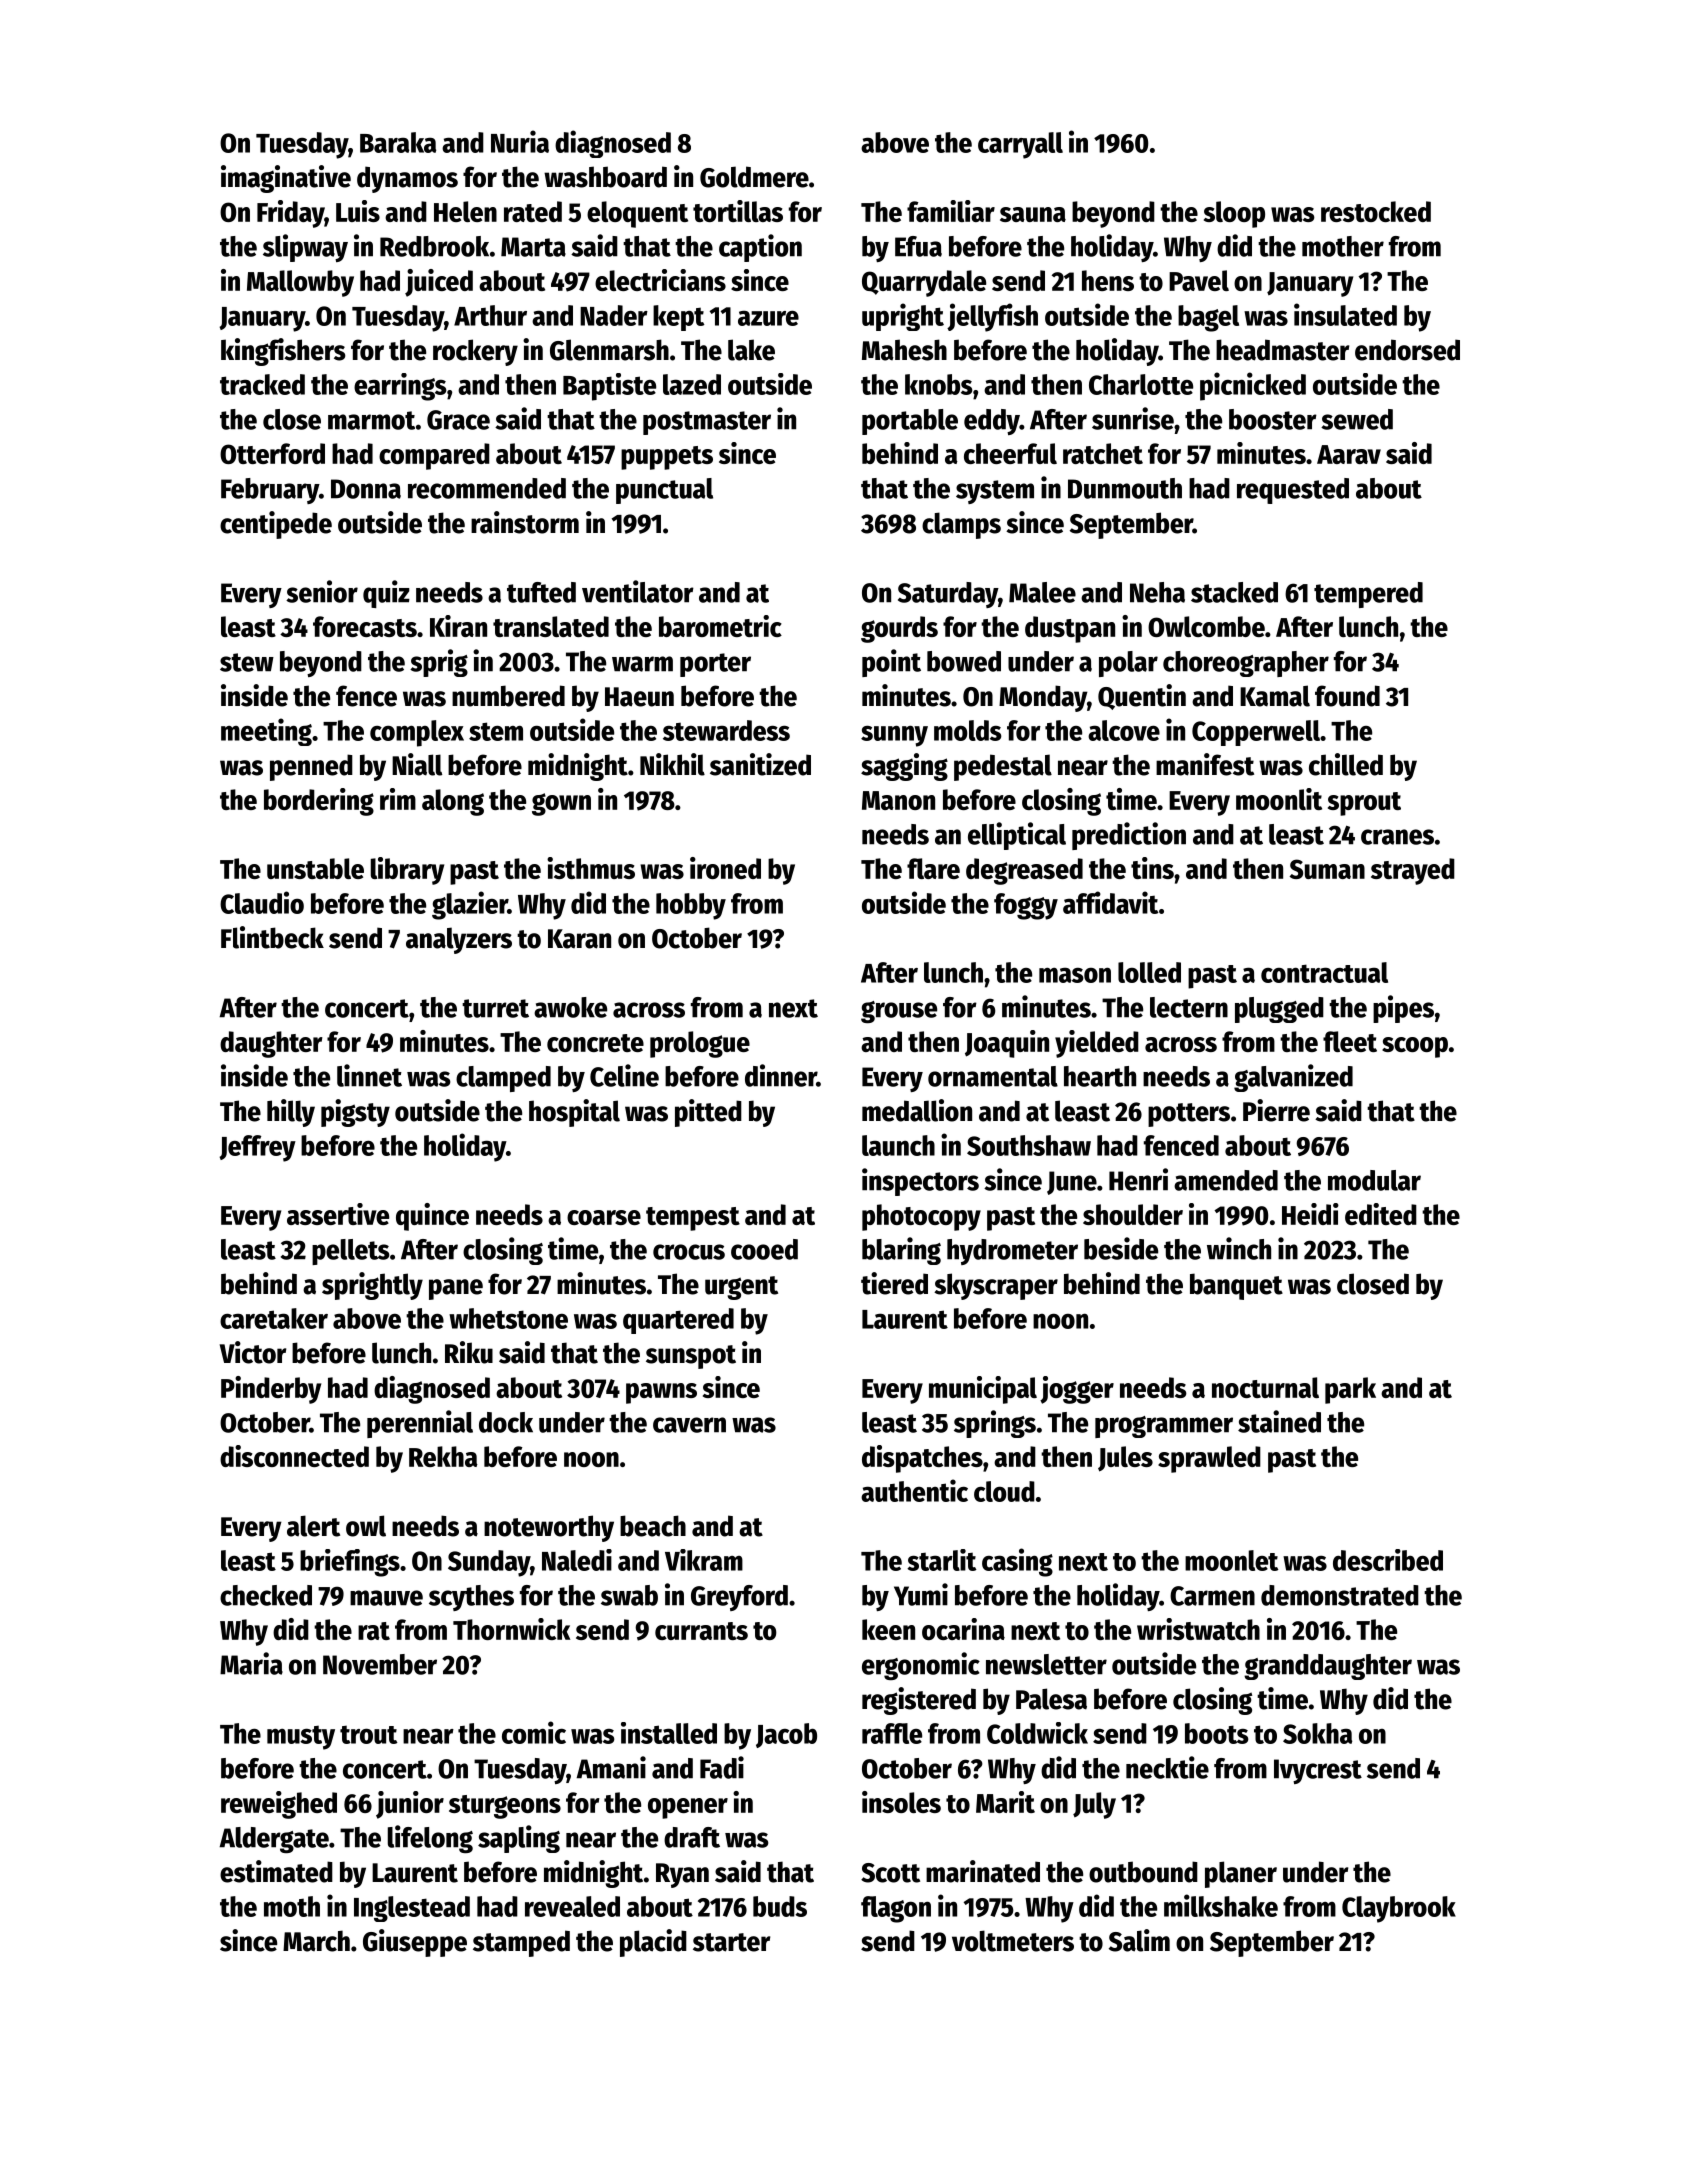  What do you see at coordinates (266, 1595) in the image?
I see `checked` at bounding box center [266, 1595].
